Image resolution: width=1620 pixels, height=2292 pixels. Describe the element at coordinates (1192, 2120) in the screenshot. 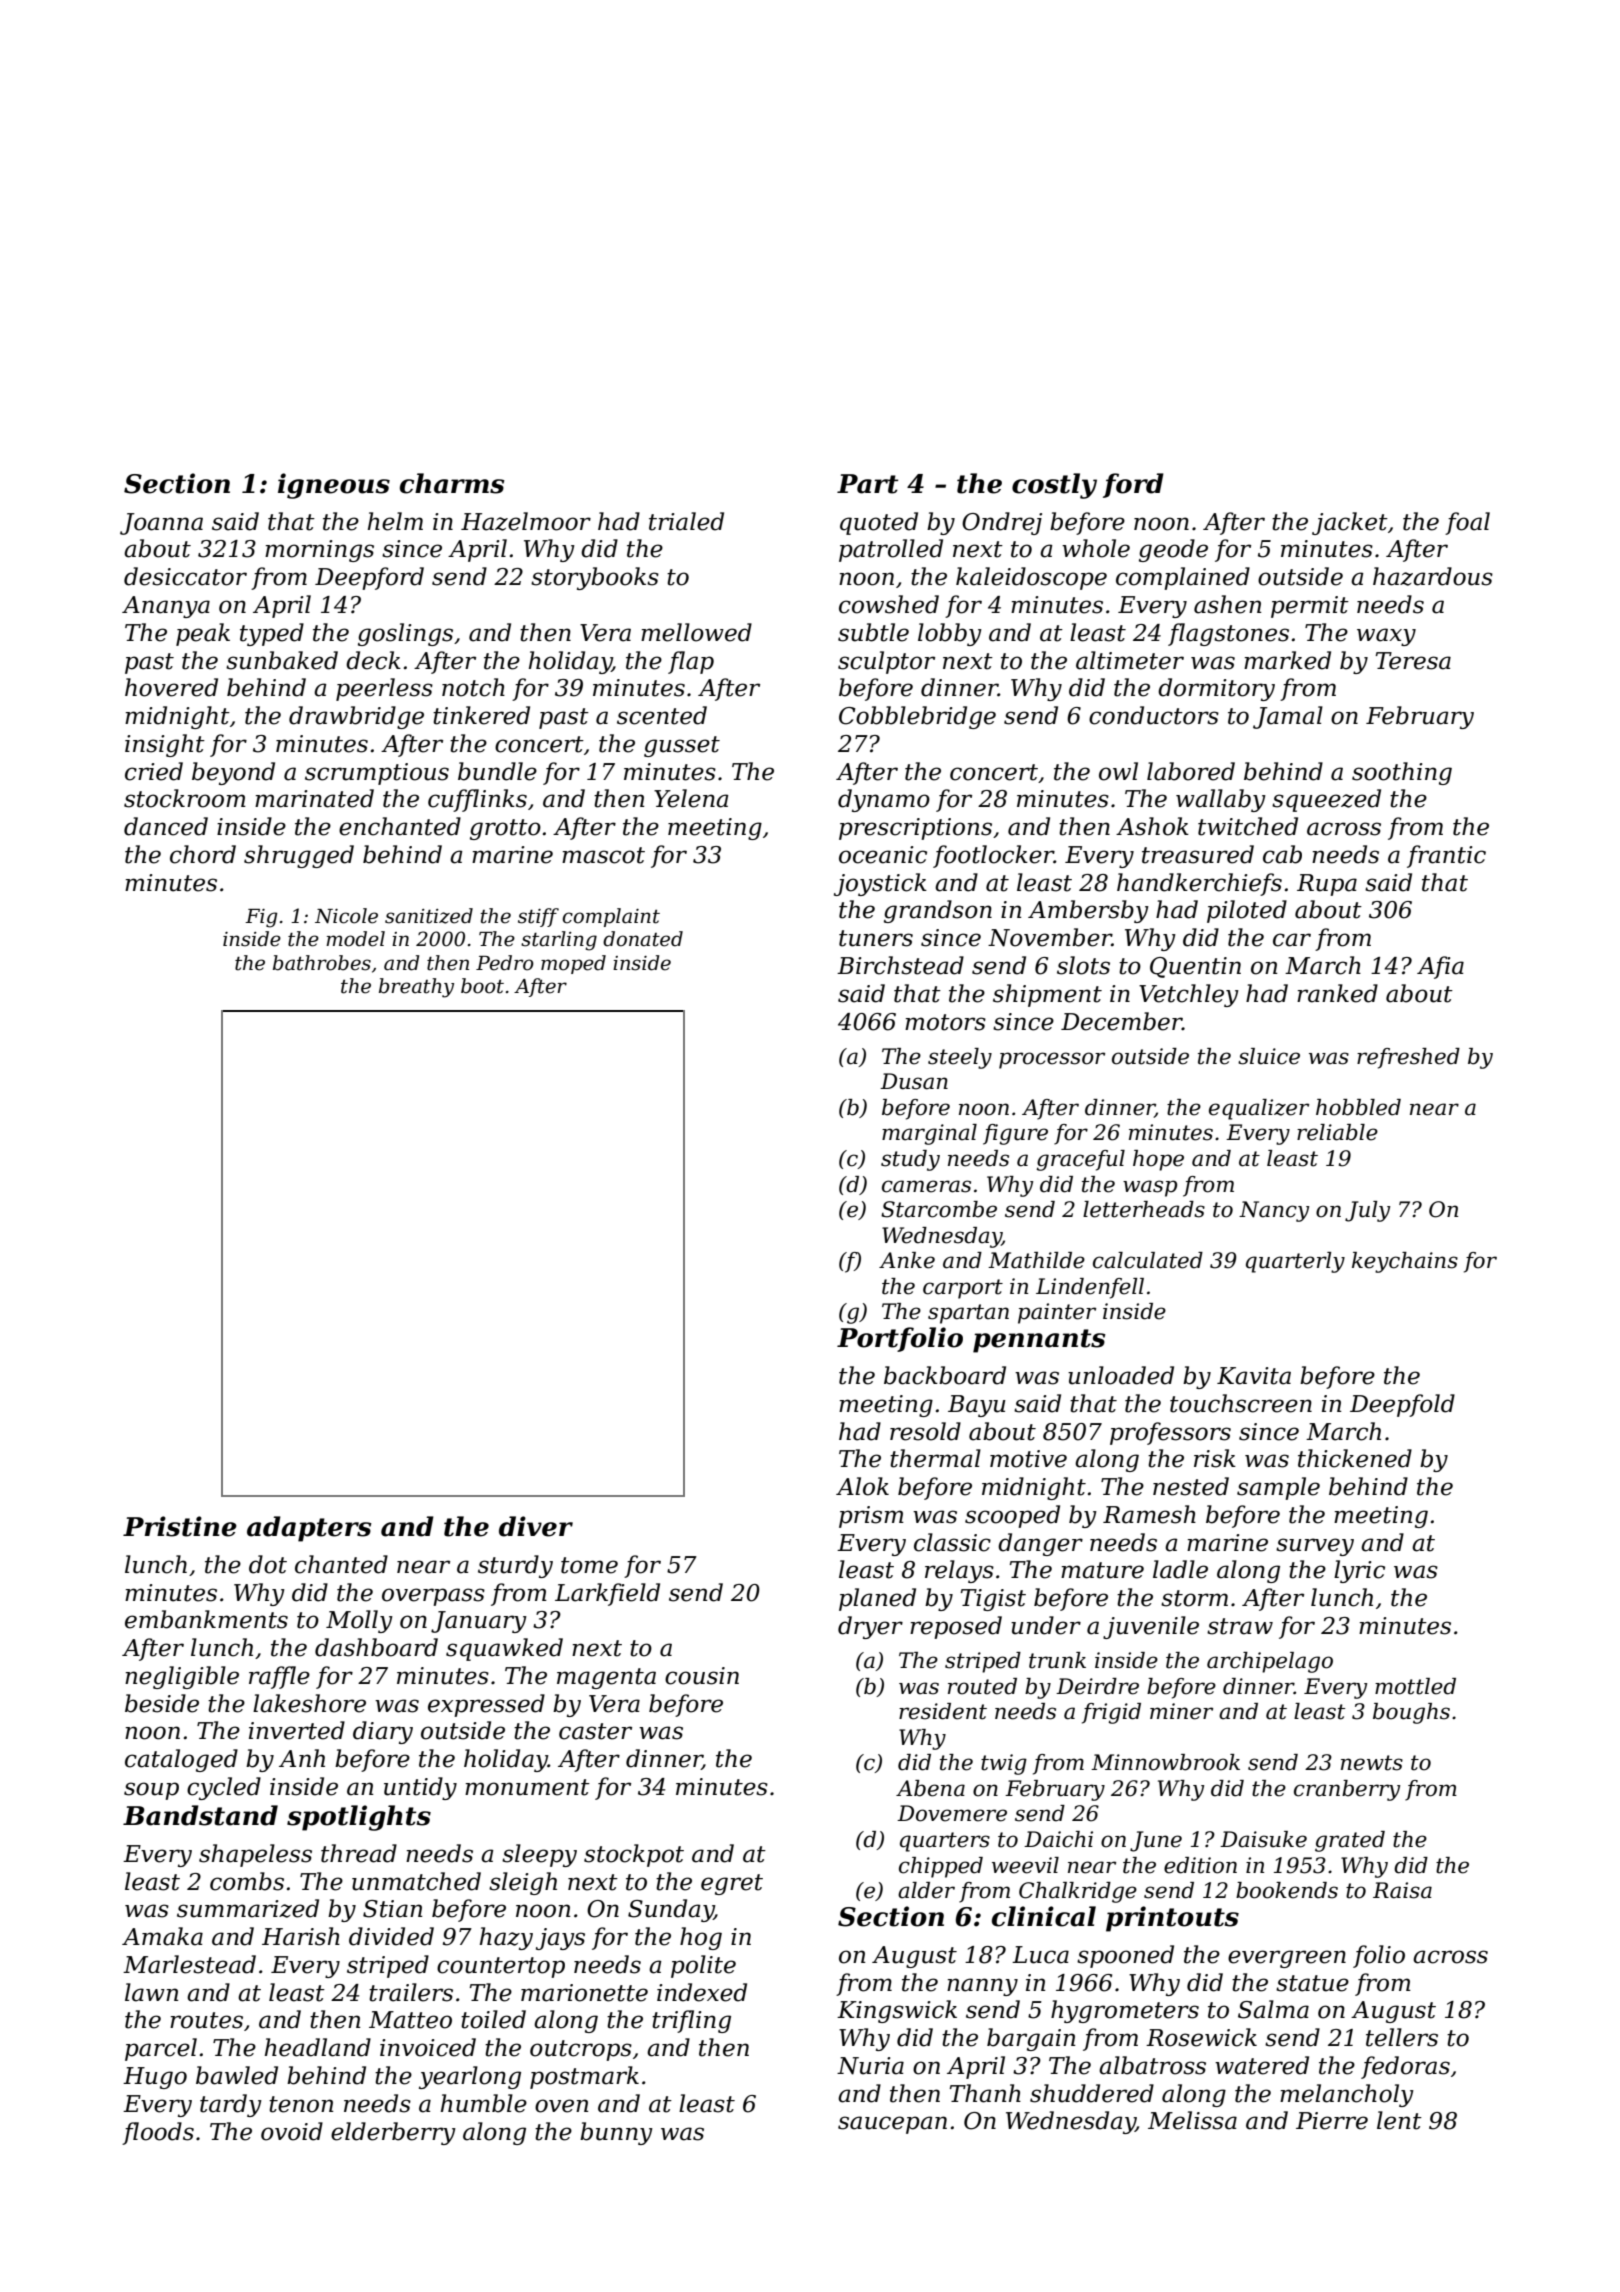

I see `Melissa` at that location.
